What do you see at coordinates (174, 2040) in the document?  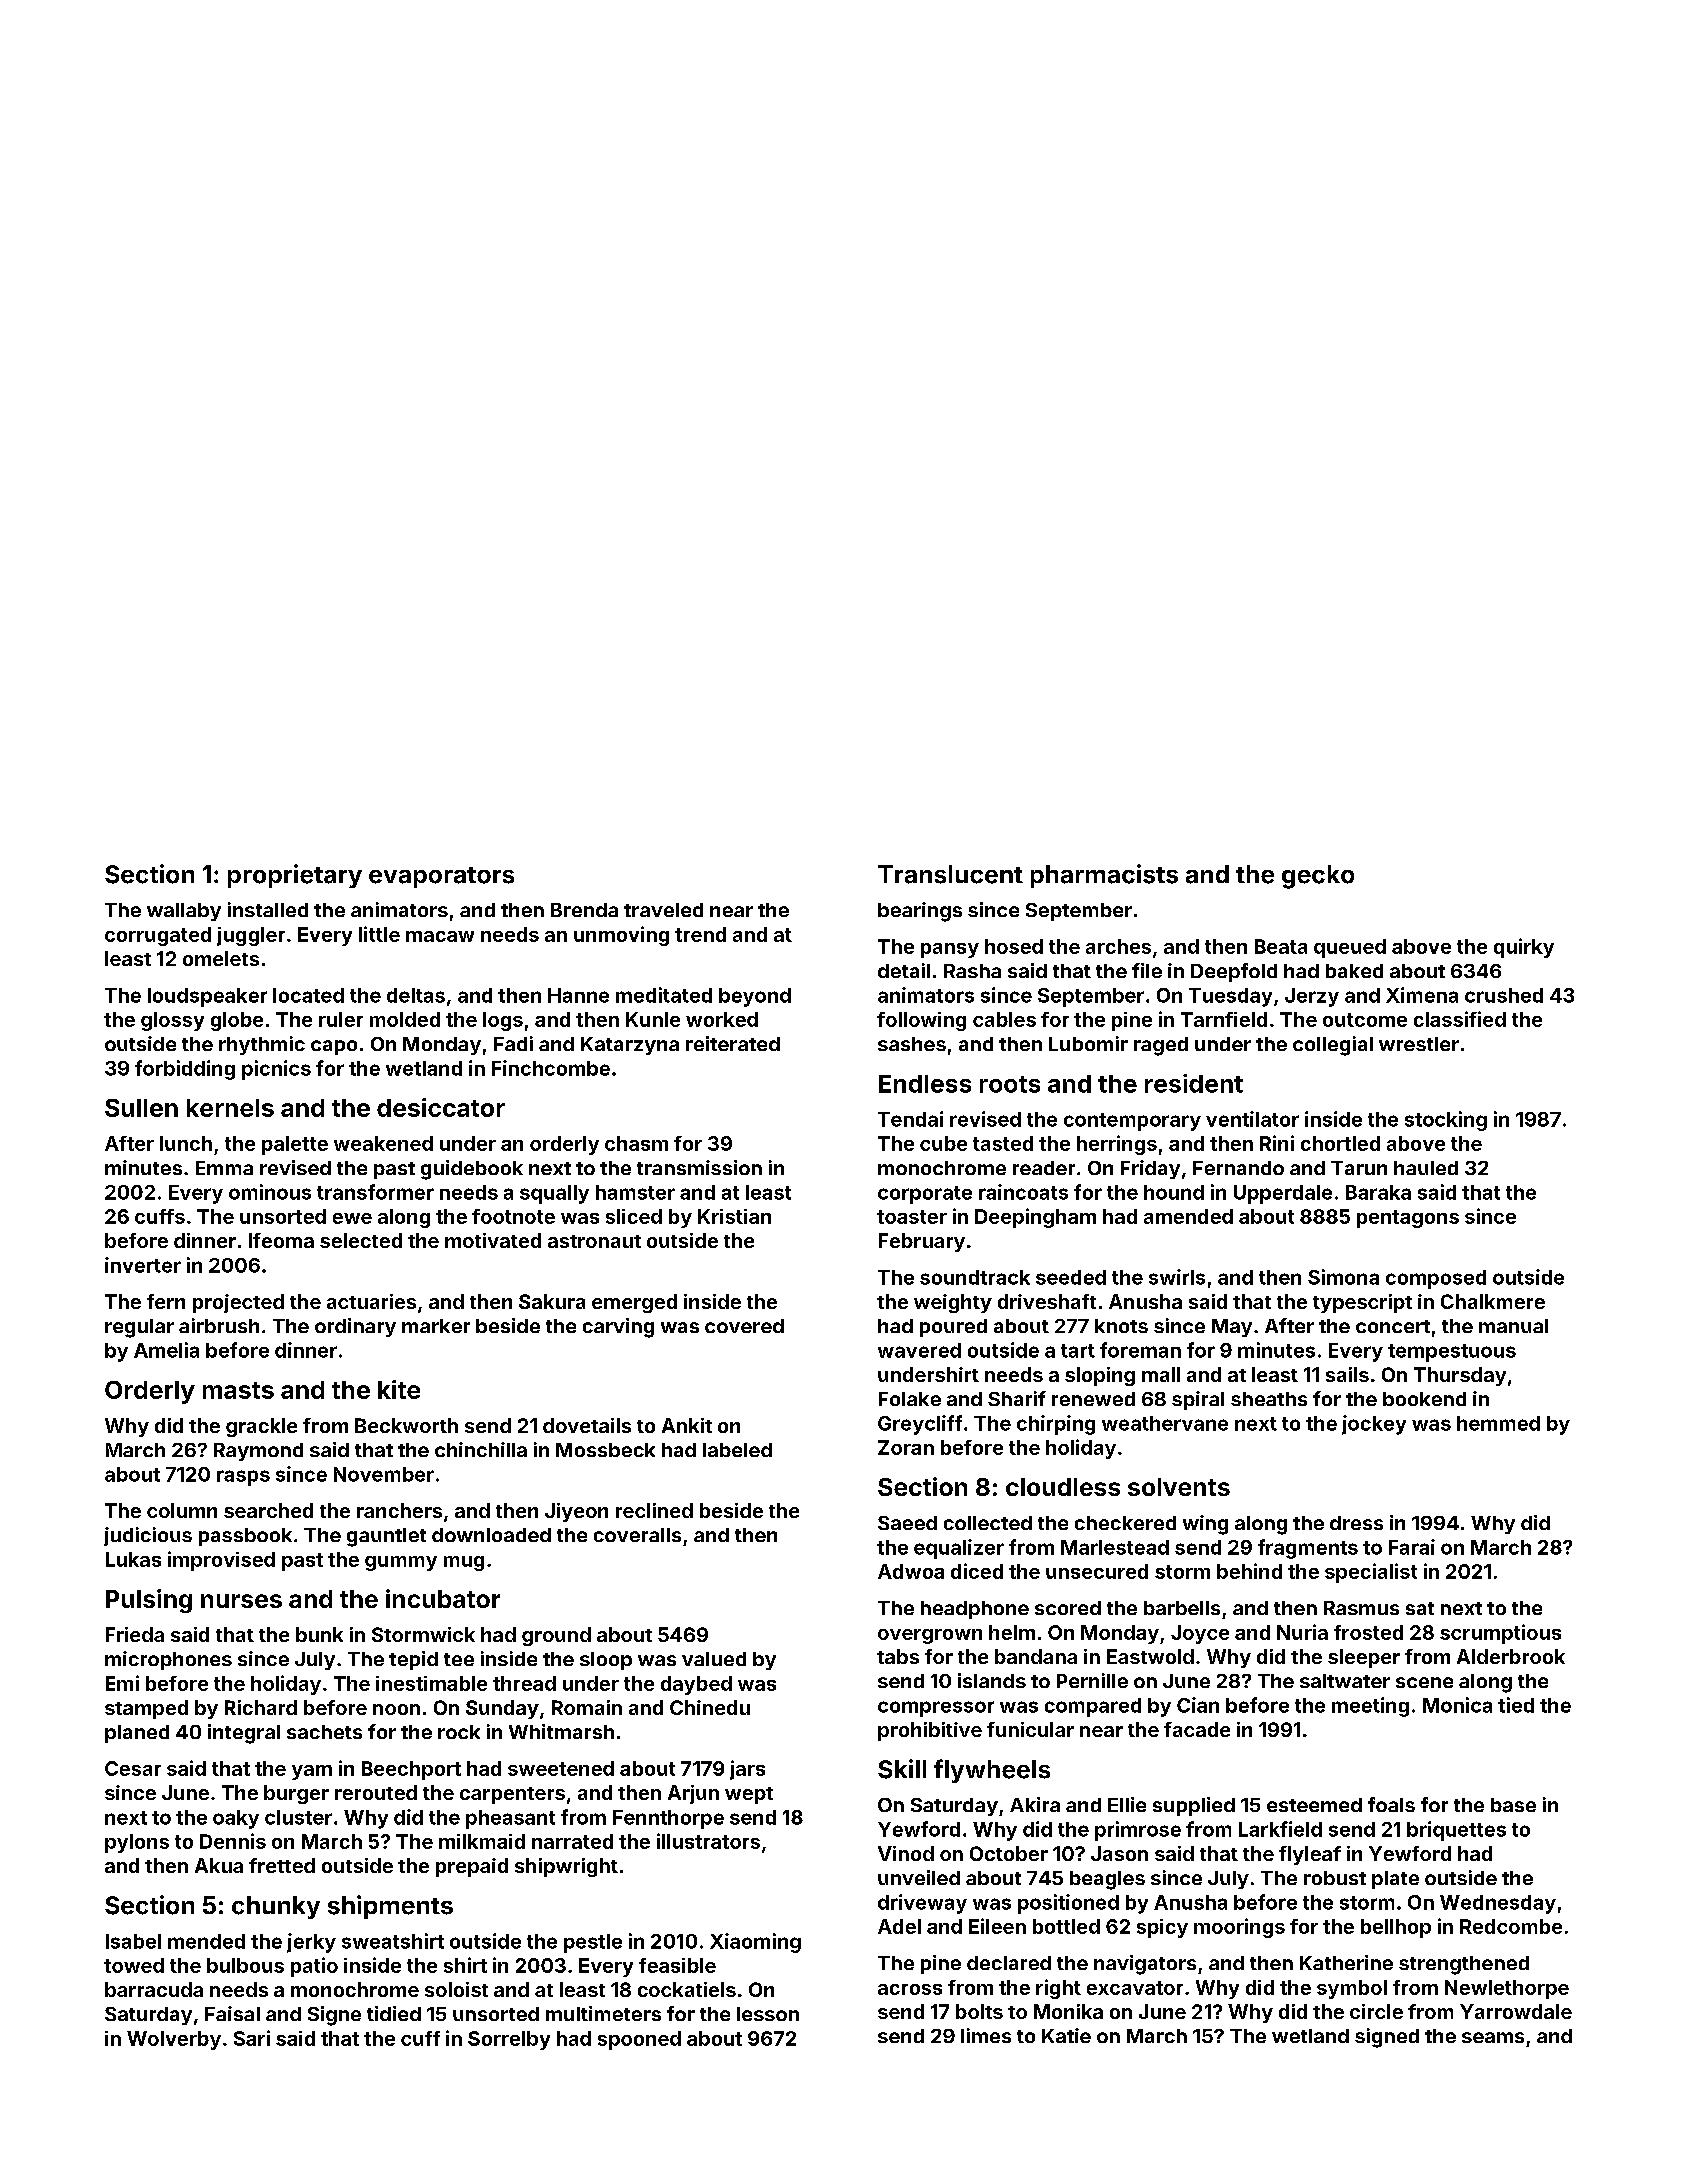 I see `Wolverby` at bounding box center [174, 2040].
